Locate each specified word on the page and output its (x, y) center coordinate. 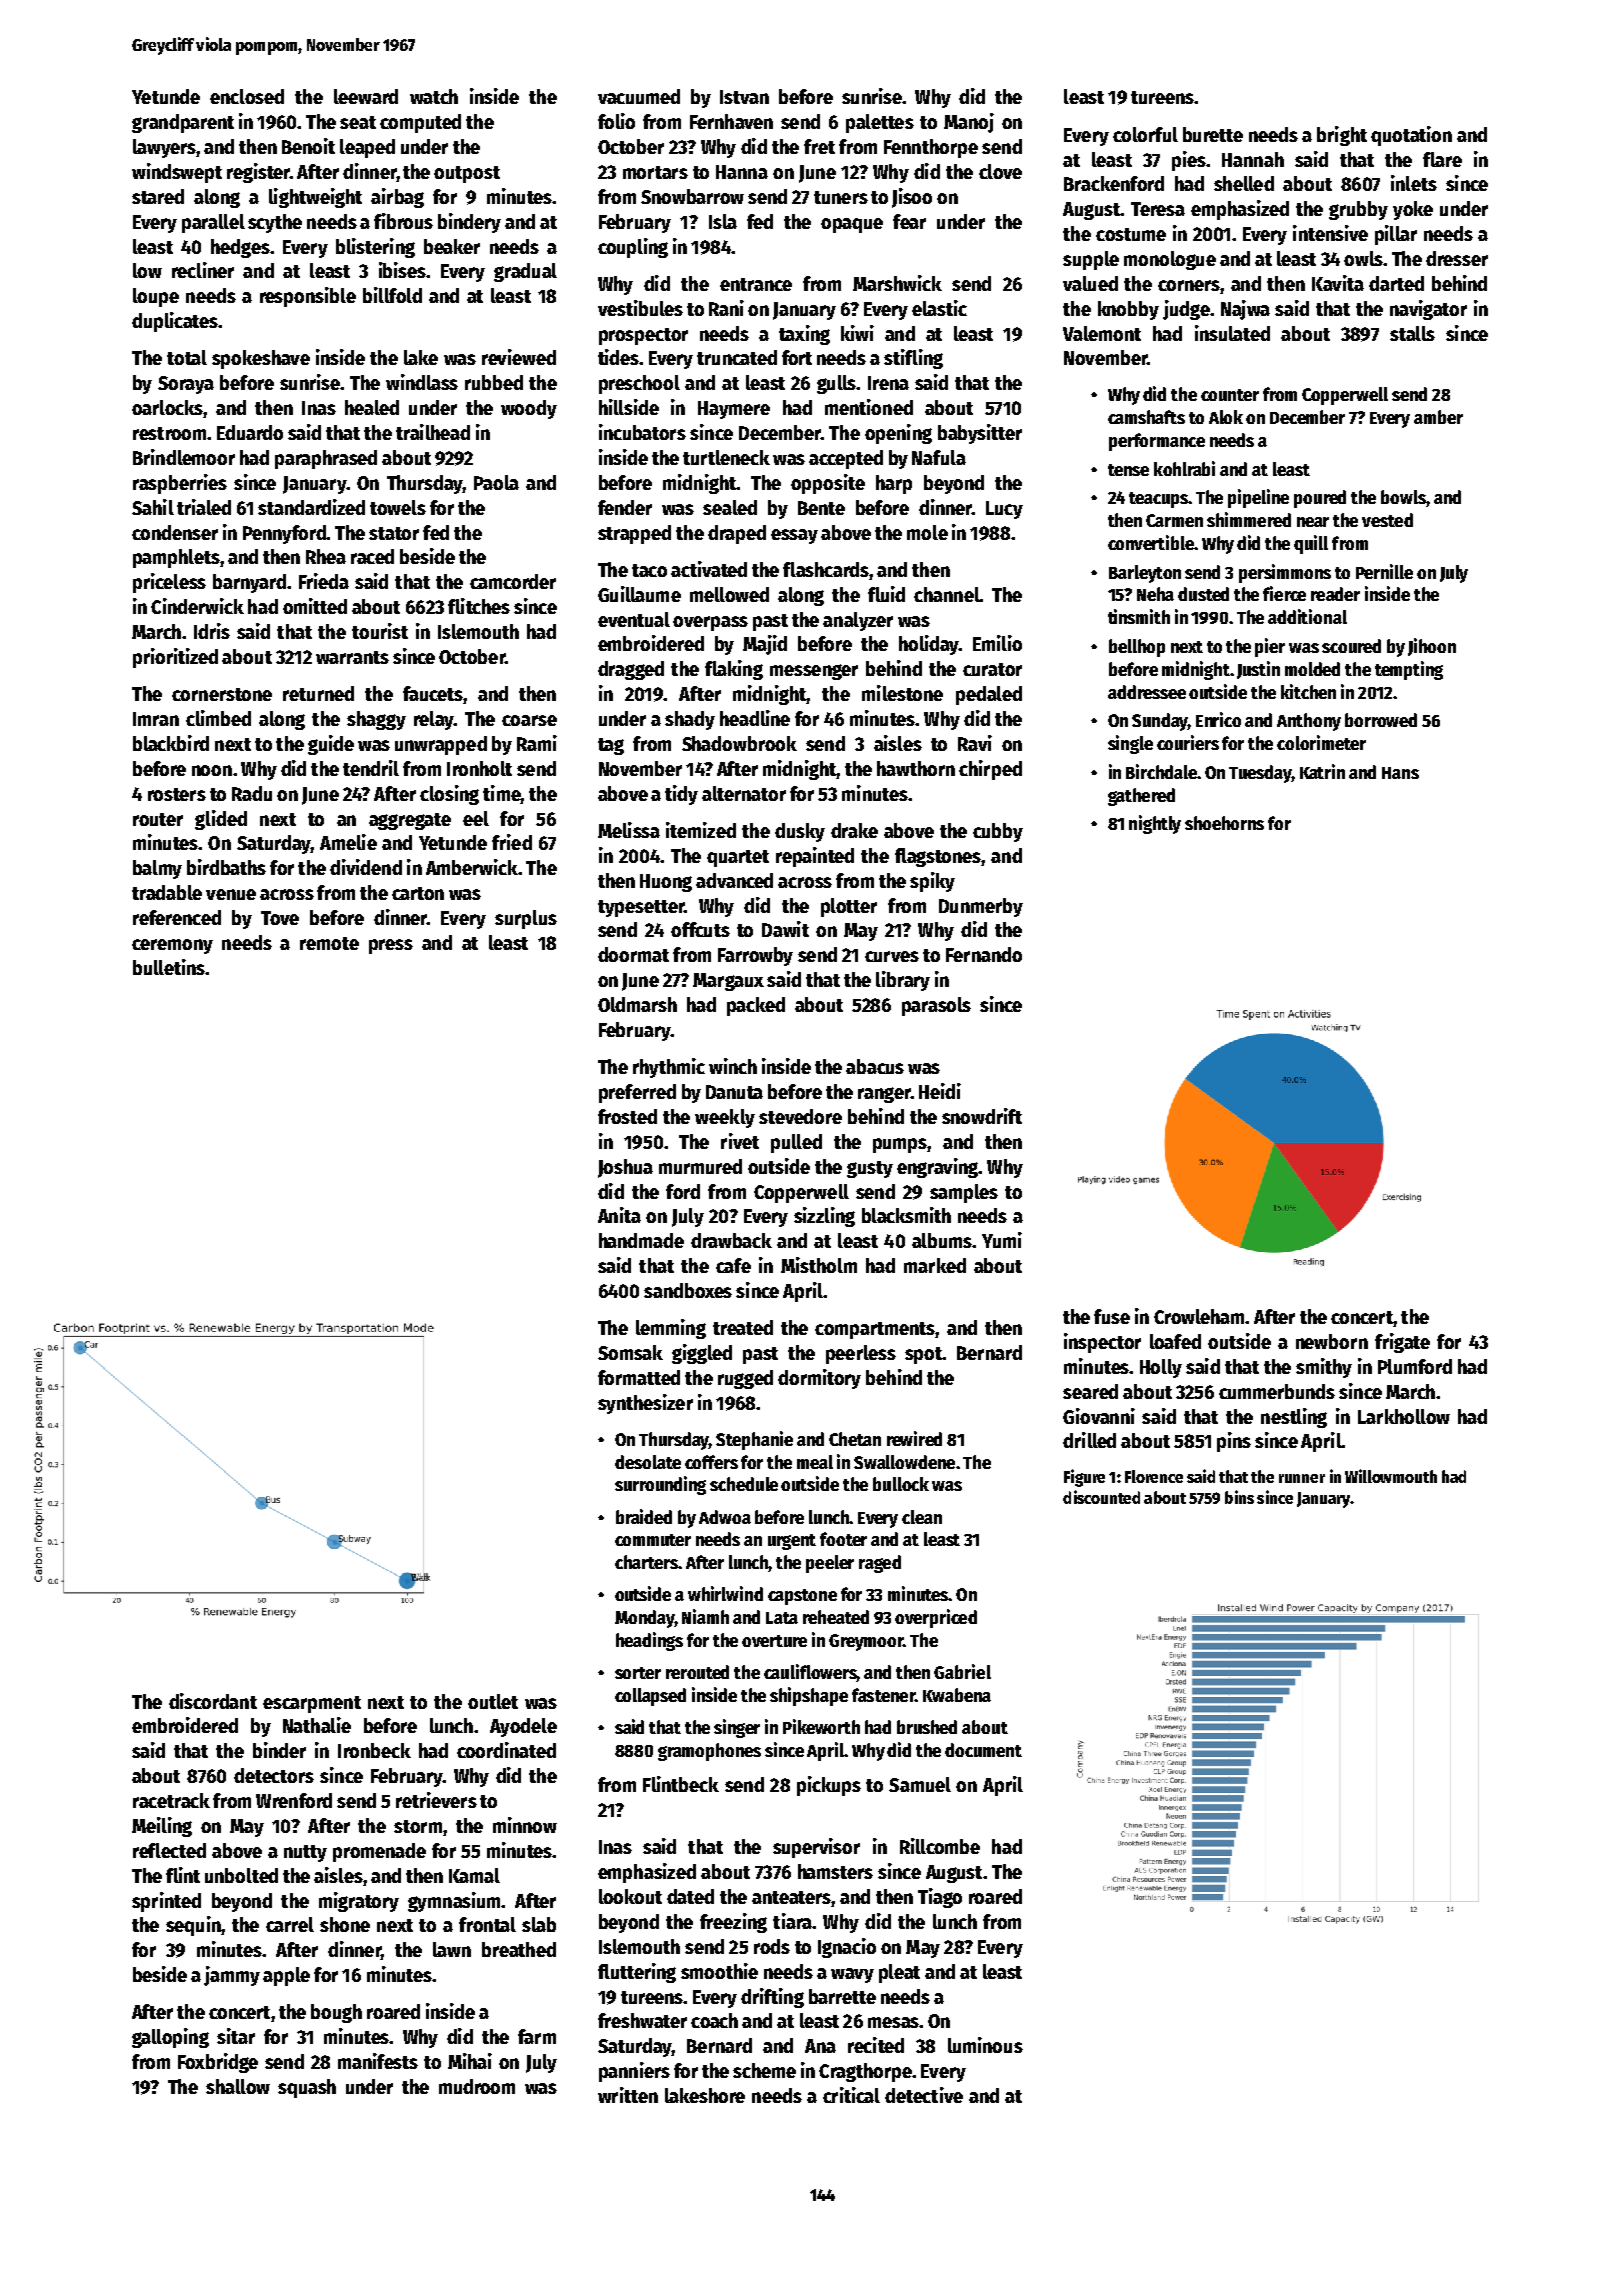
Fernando (984, 954)
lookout (630, 1896)
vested (1387, 520)
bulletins (169, 967)
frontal (487, 1924)
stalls (1412, 333)
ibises (402, 270)
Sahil (153, 507)
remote (329, 943)
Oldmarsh (637, 1004)
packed (756, 1006)
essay (794, 536)
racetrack (171, 1800)
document (983, 1750)
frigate (1402, 1343)
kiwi (857, 333)
